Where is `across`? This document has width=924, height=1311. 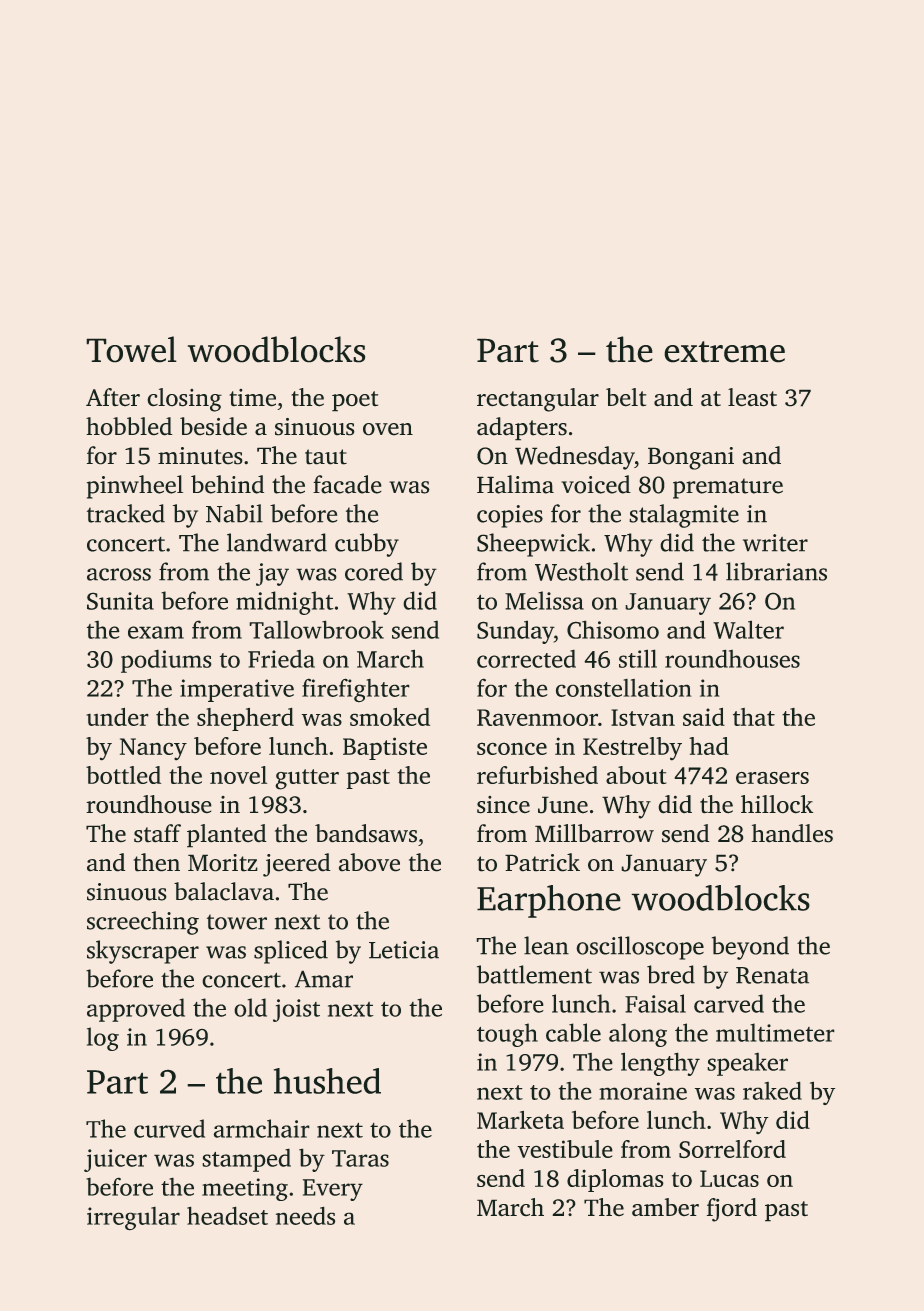 across is located at coordinates (119, 574).
